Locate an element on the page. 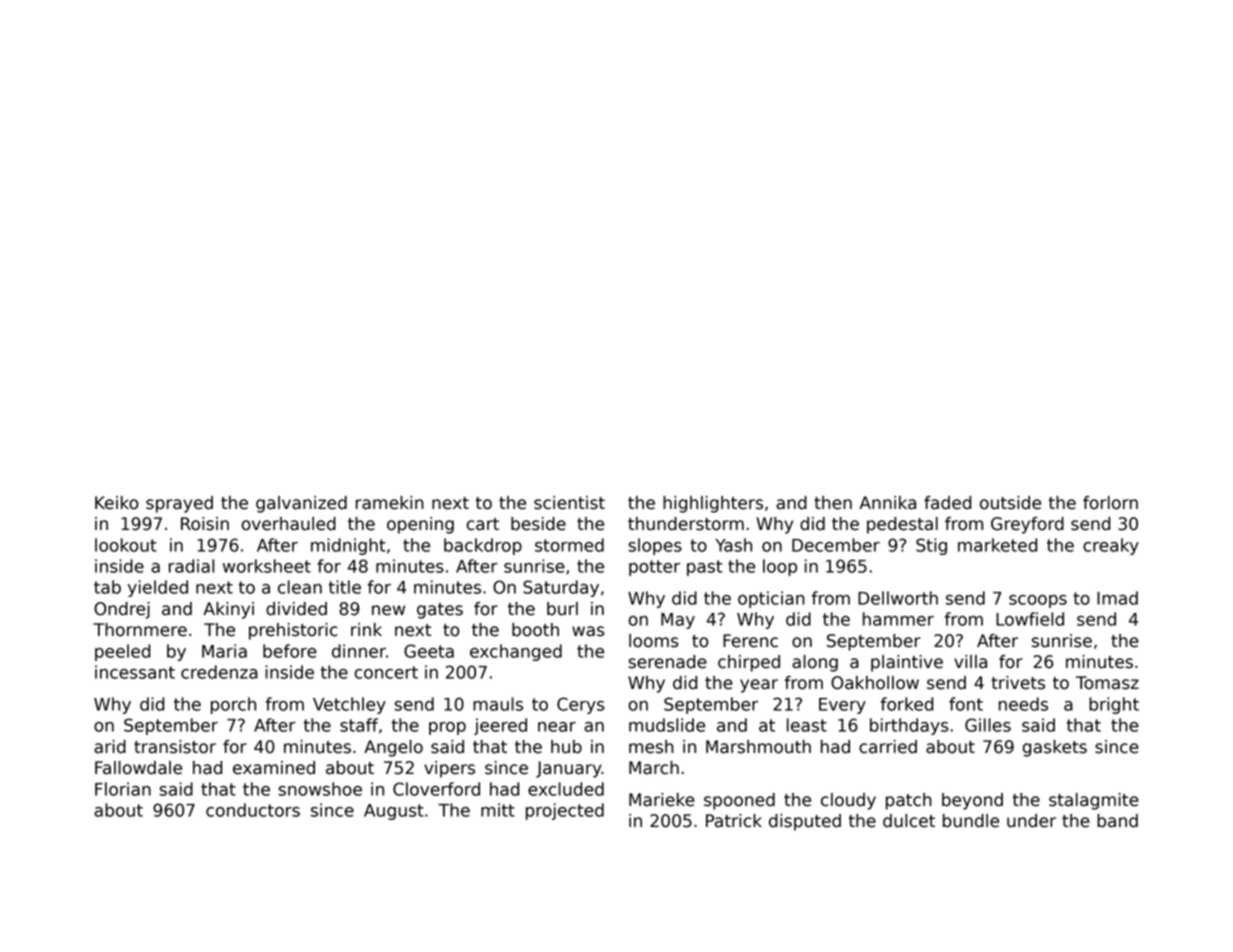 Image resolution: width=1233 pixels, height=952 pixels. creaky is located at coordinates (1111, 546).
